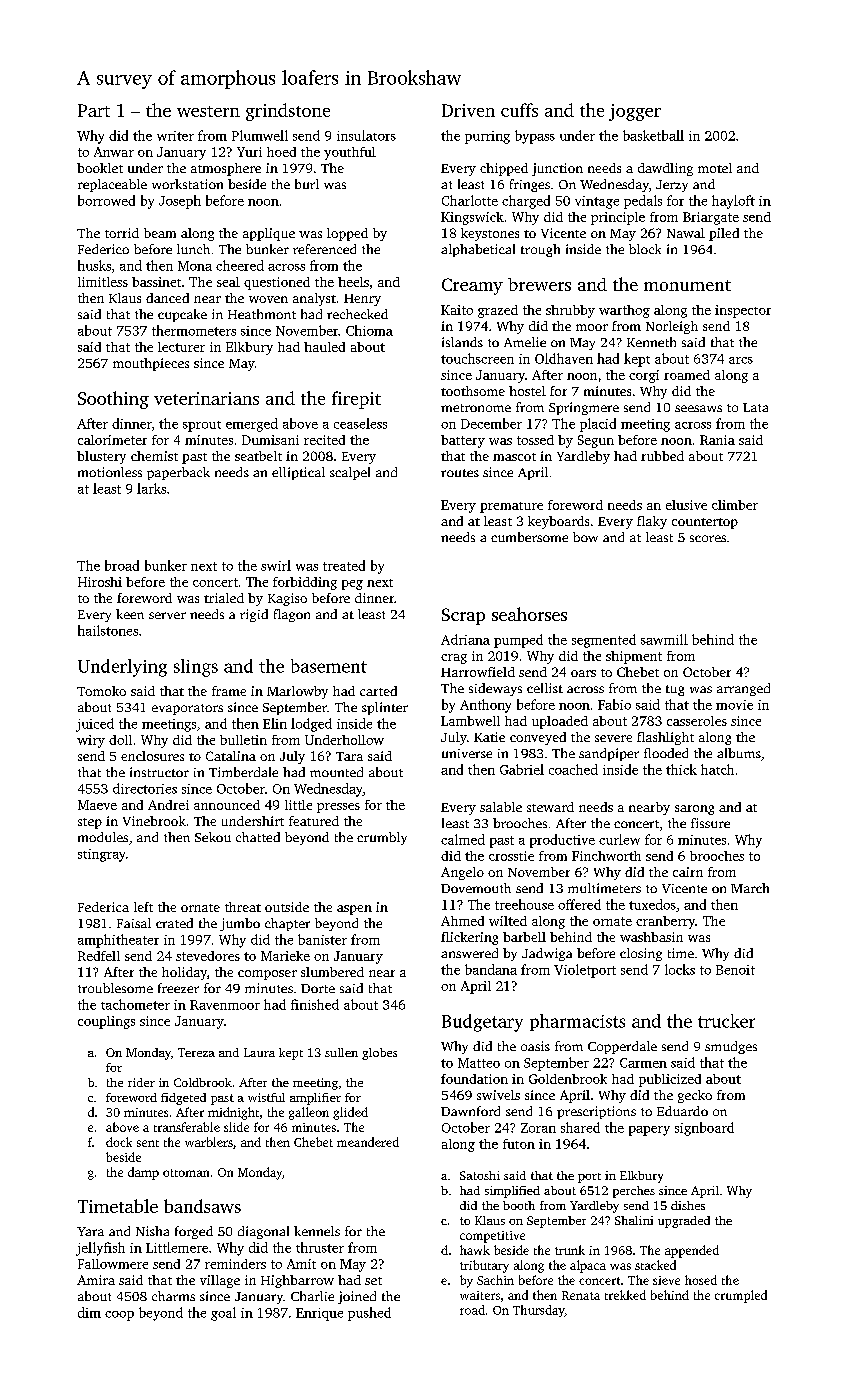  What do you see at coordinates (704, 1129) in the page?
I see `signboard` at bounding box center [704, 1129].
